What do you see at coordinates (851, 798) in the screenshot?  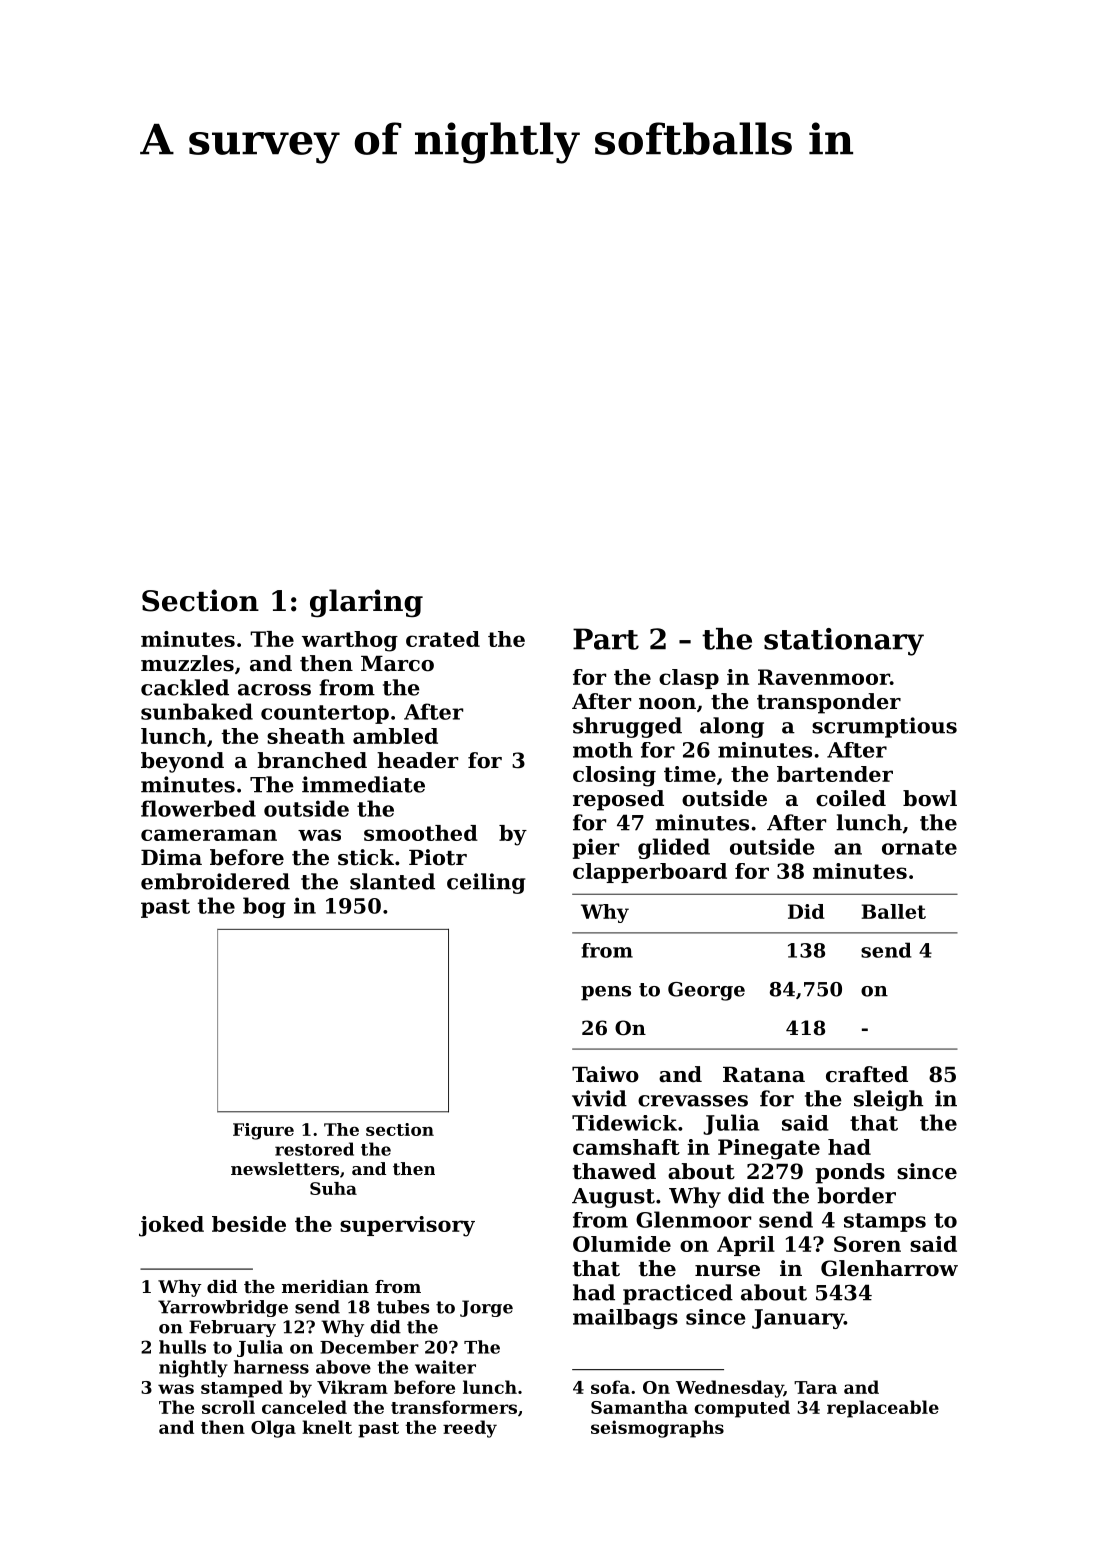 I see `coiled` at bounding box center [851, 798].
